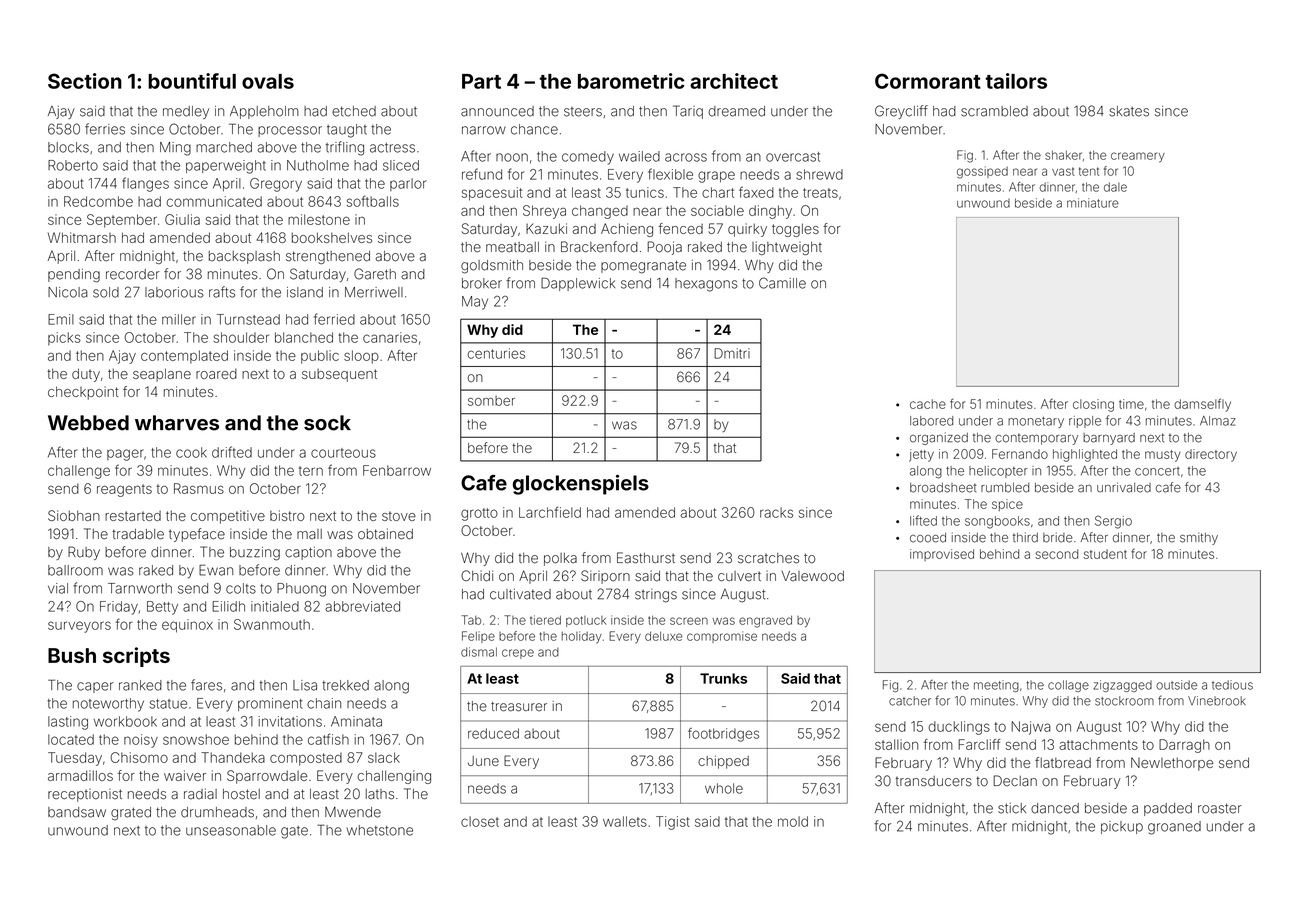 This page has height=924, width=1308. Describe the element at coordinates (1129, 111) in the page. I see `skates` at that location.
